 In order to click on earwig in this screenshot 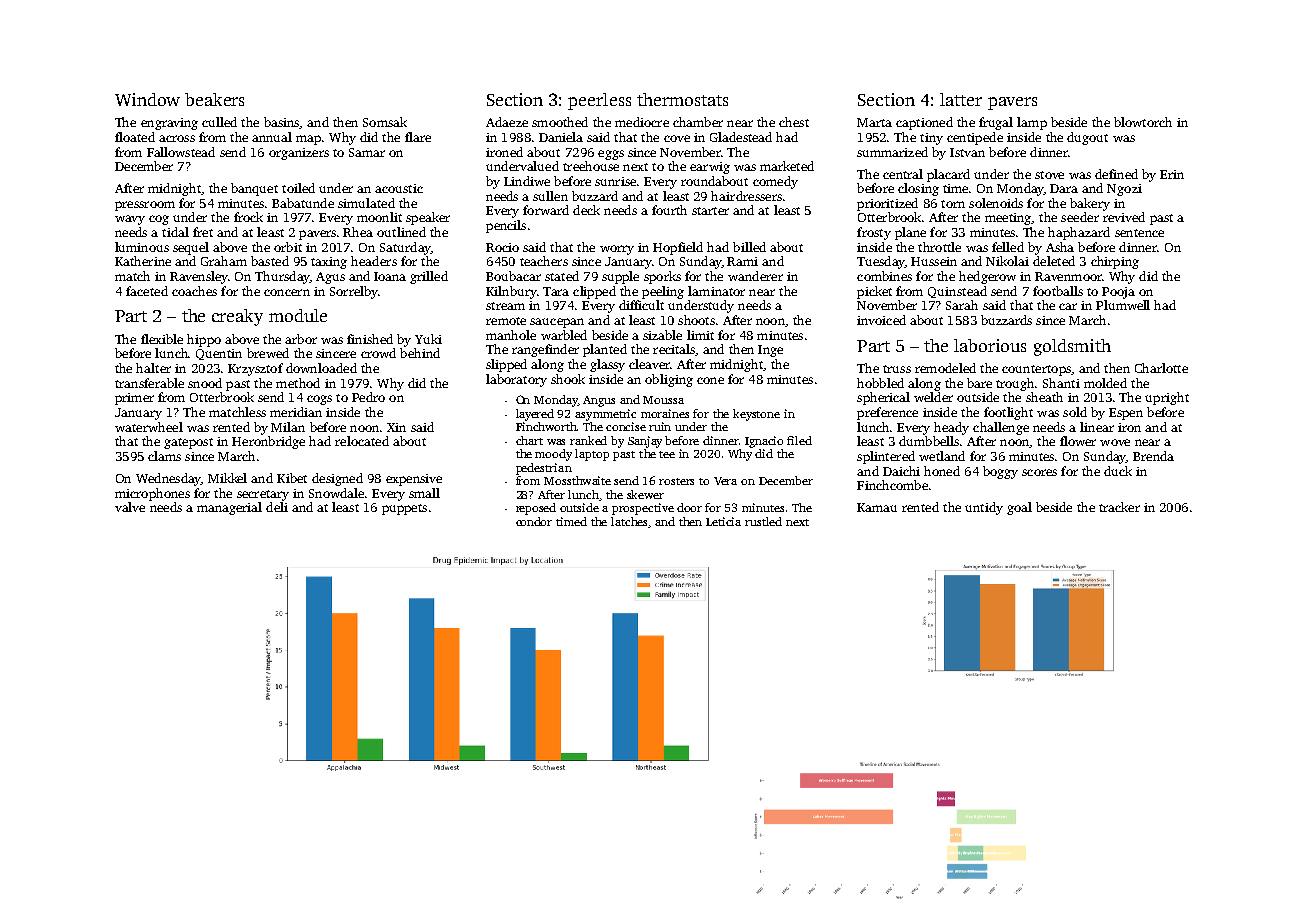, I will do `click(710, 168)`.
